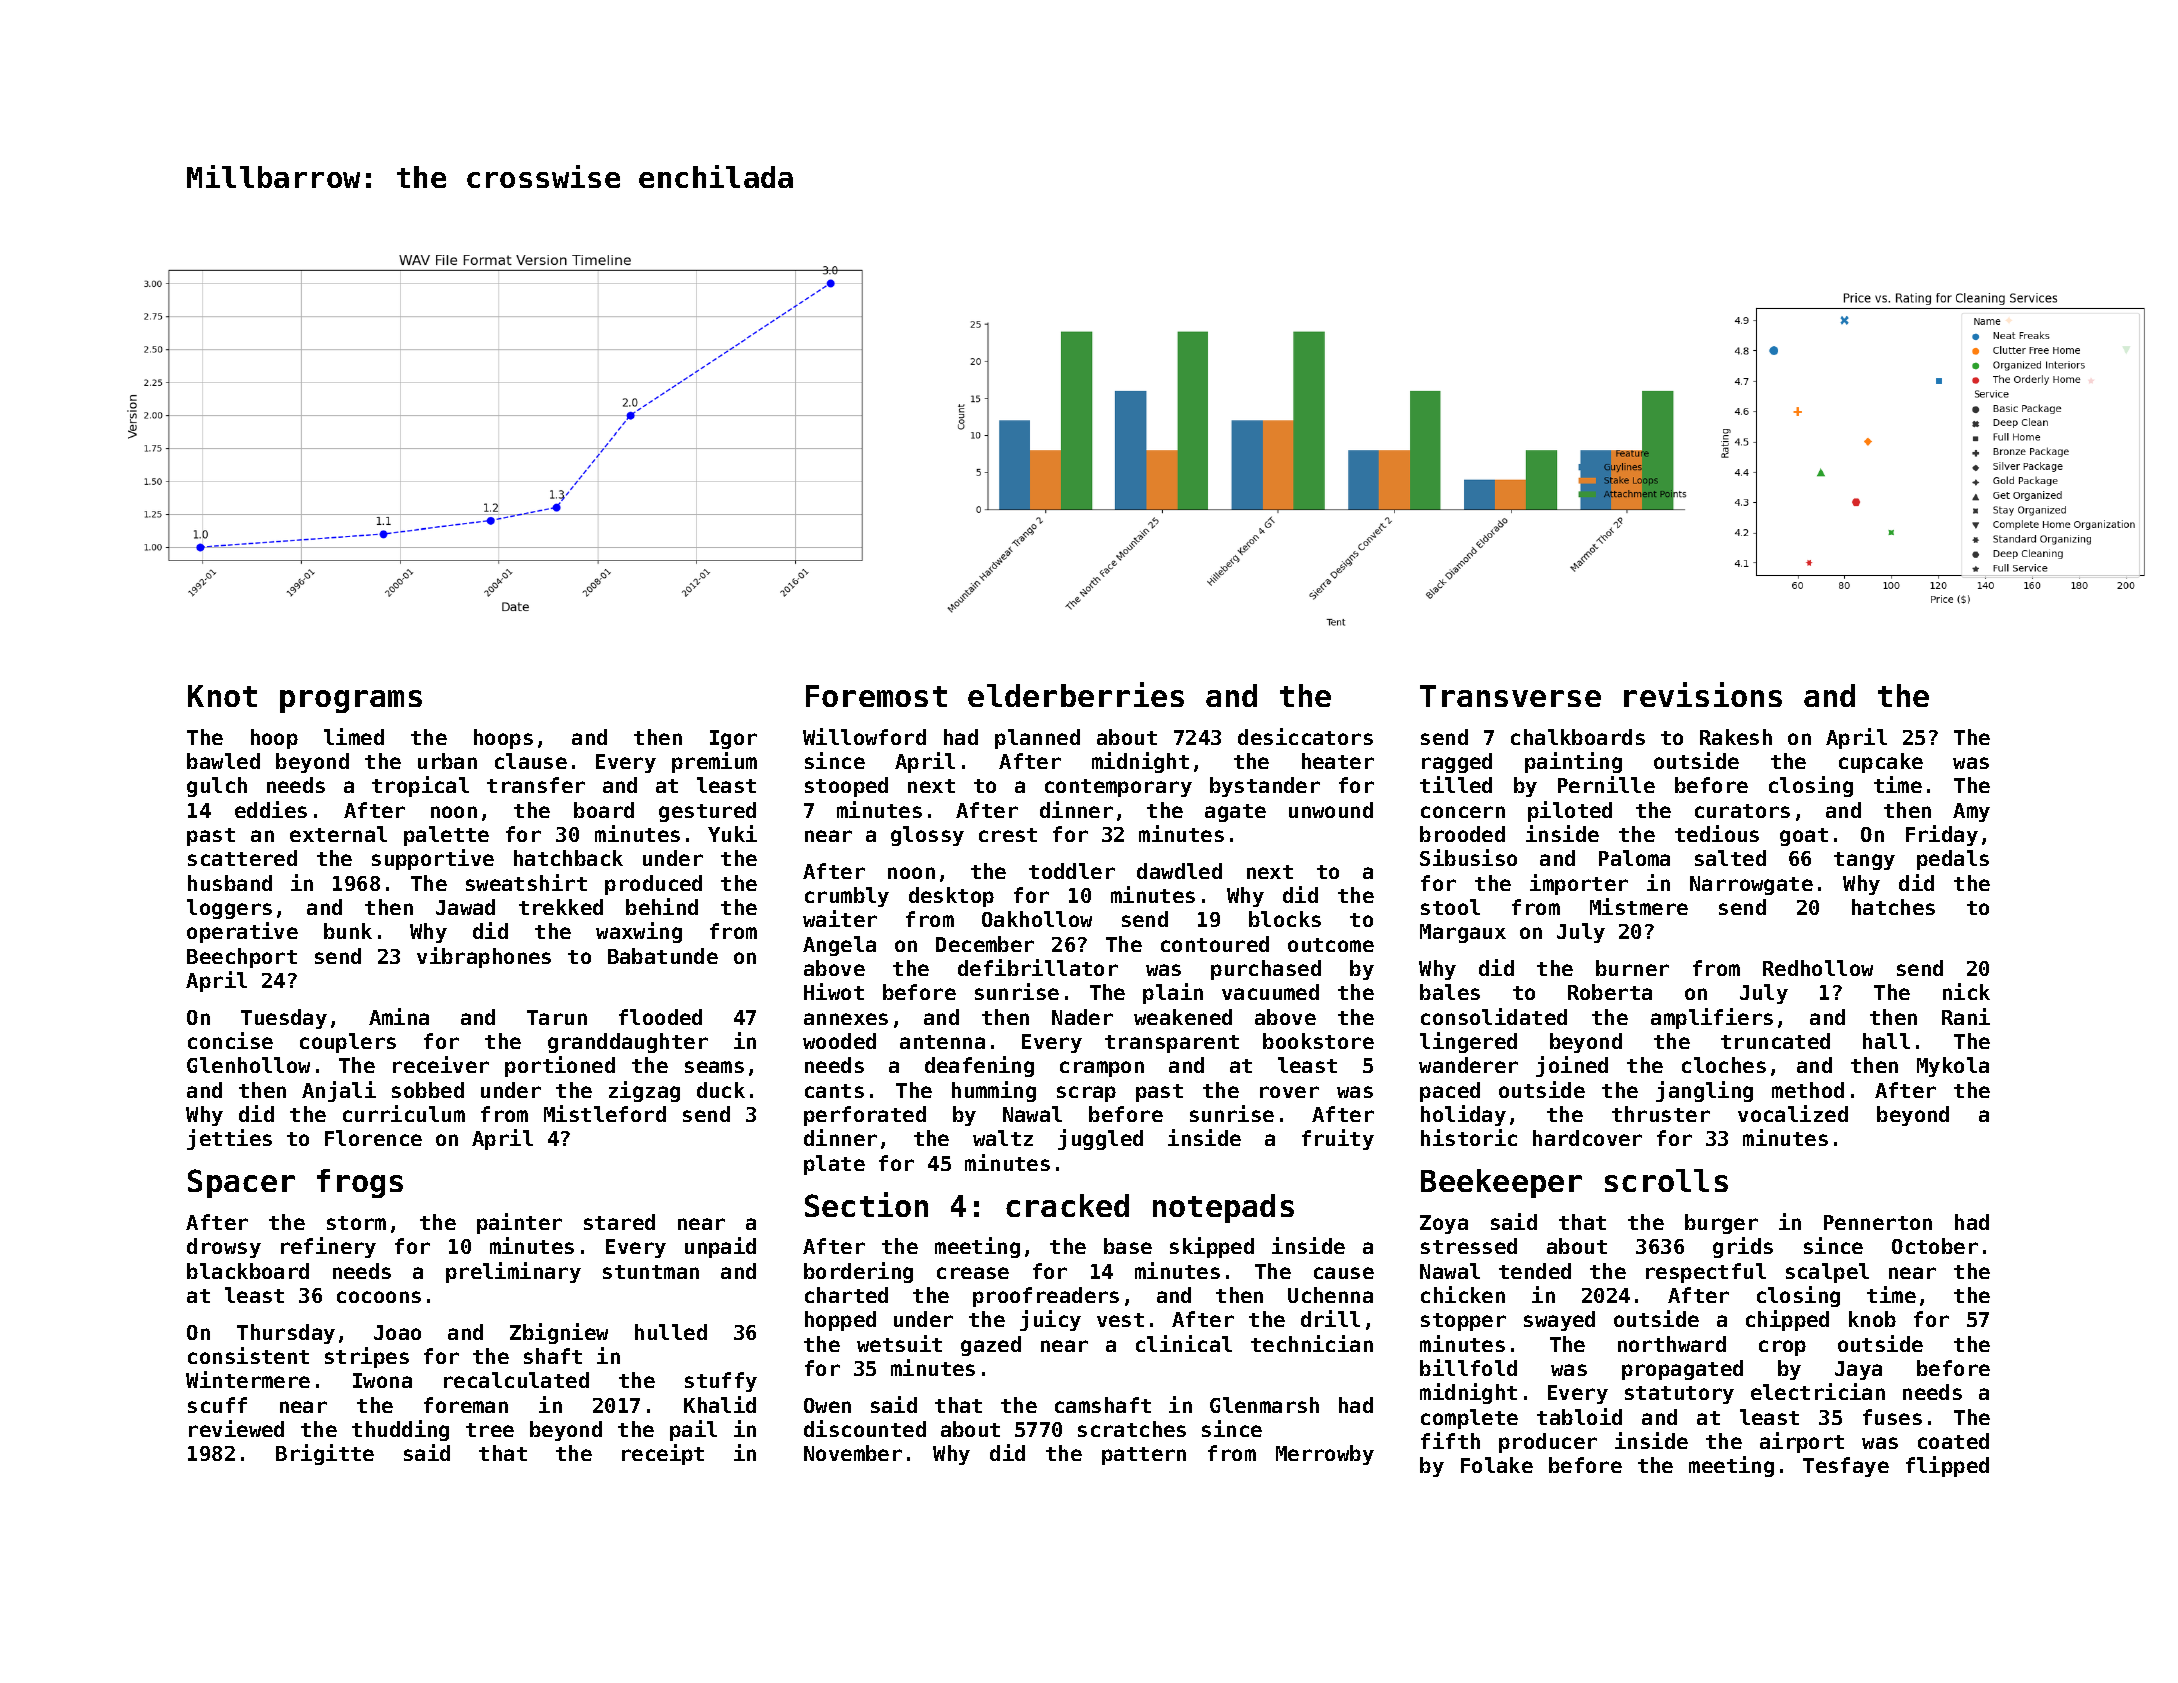 The height and width of the screenshot is (1683, 2178). I want to click on Transverse, so click(1510, 696).
